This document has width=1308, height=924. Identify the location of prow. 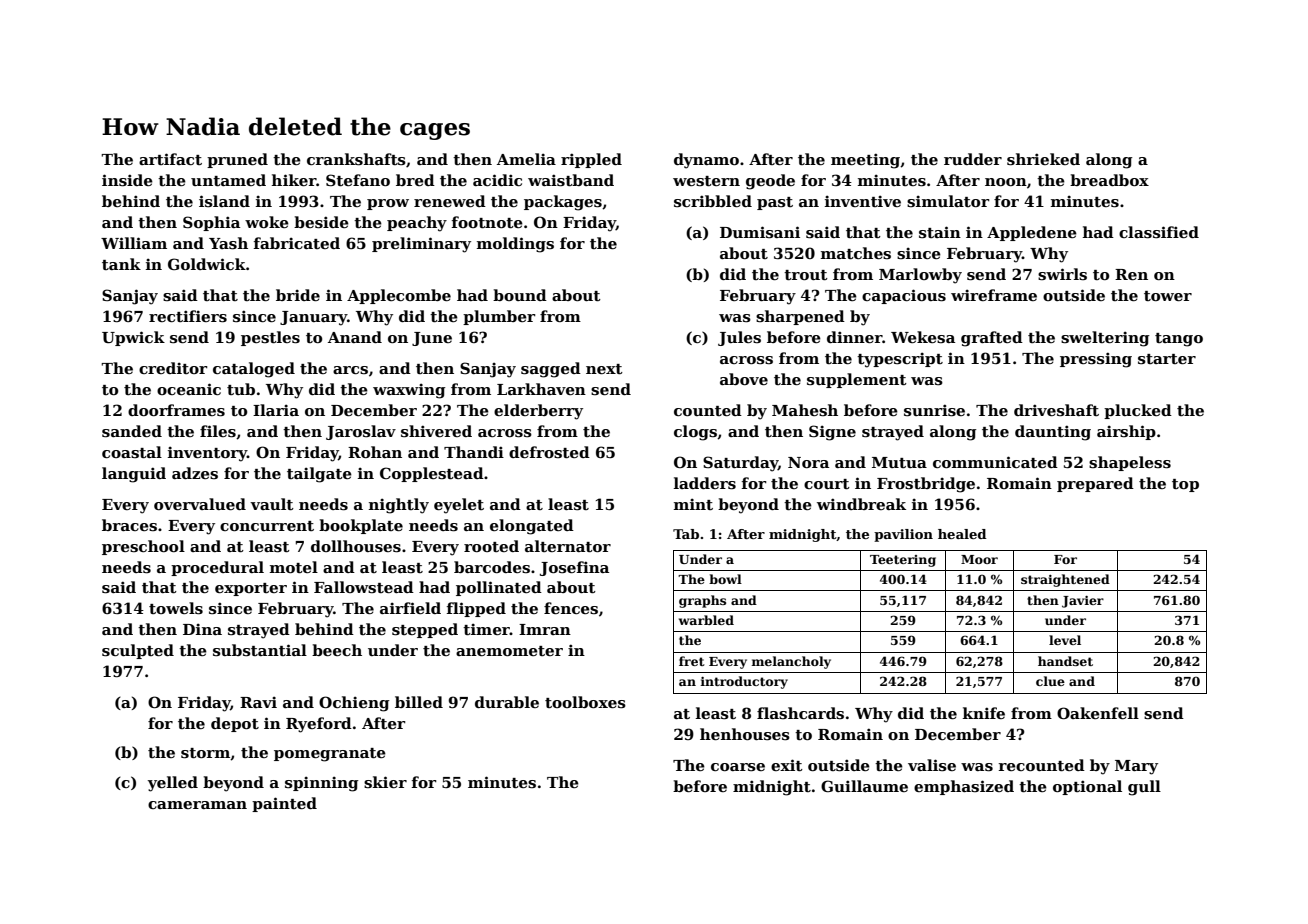
(388, 204).
